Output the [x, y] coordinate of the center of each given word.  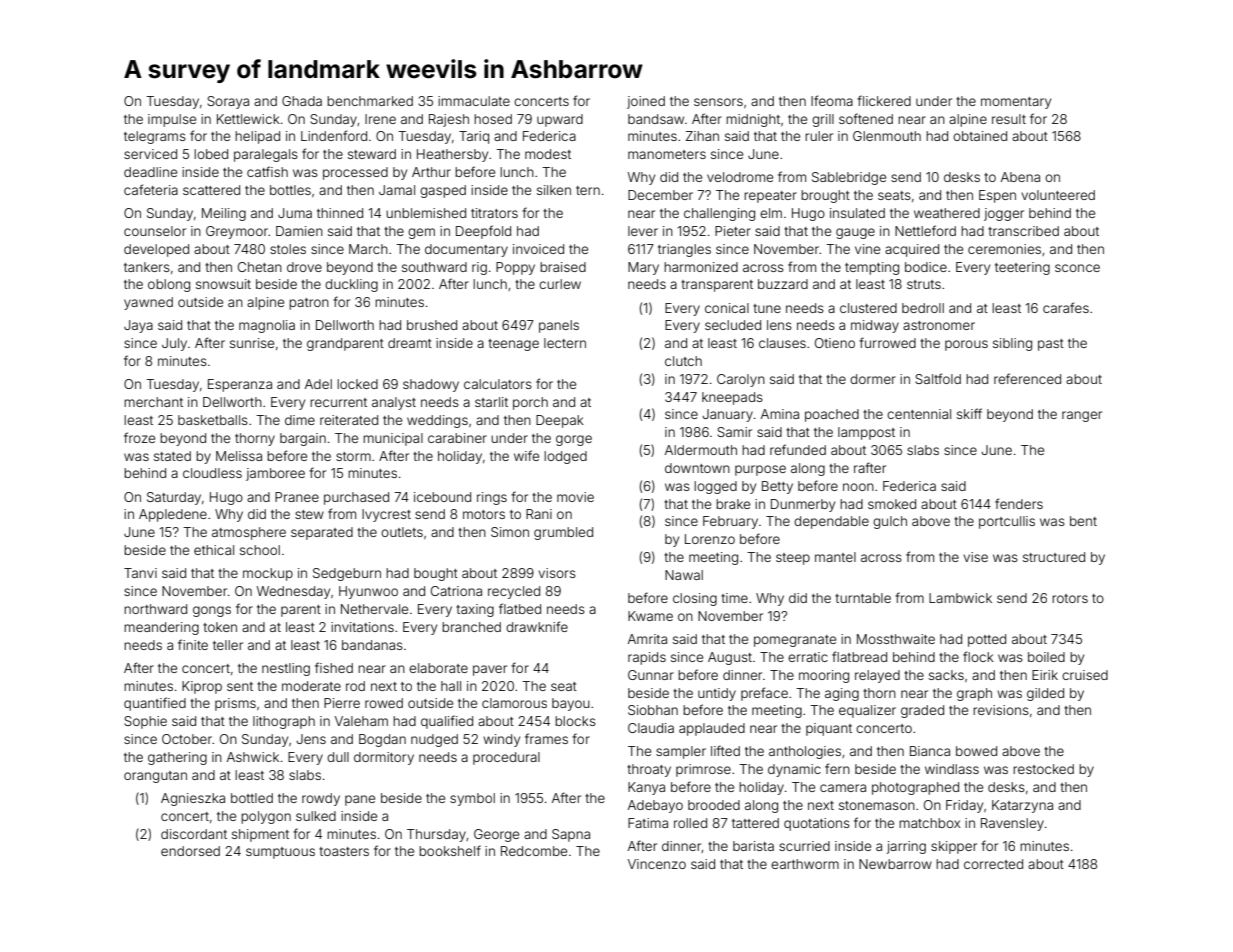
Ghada [302, 101]
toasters [344, 851]
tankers [147, 267]
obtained [980, 136]
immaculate [474, 101]
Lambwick [960, 598]
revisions [1001, 710]
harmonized [701, 267]
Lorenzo [710, 539]
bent [1083, 521]
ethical [214, 550]
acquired [912, 250]
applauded [712, 729]
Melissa [239, 456]
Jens [311, 739]
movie [575, 497]
